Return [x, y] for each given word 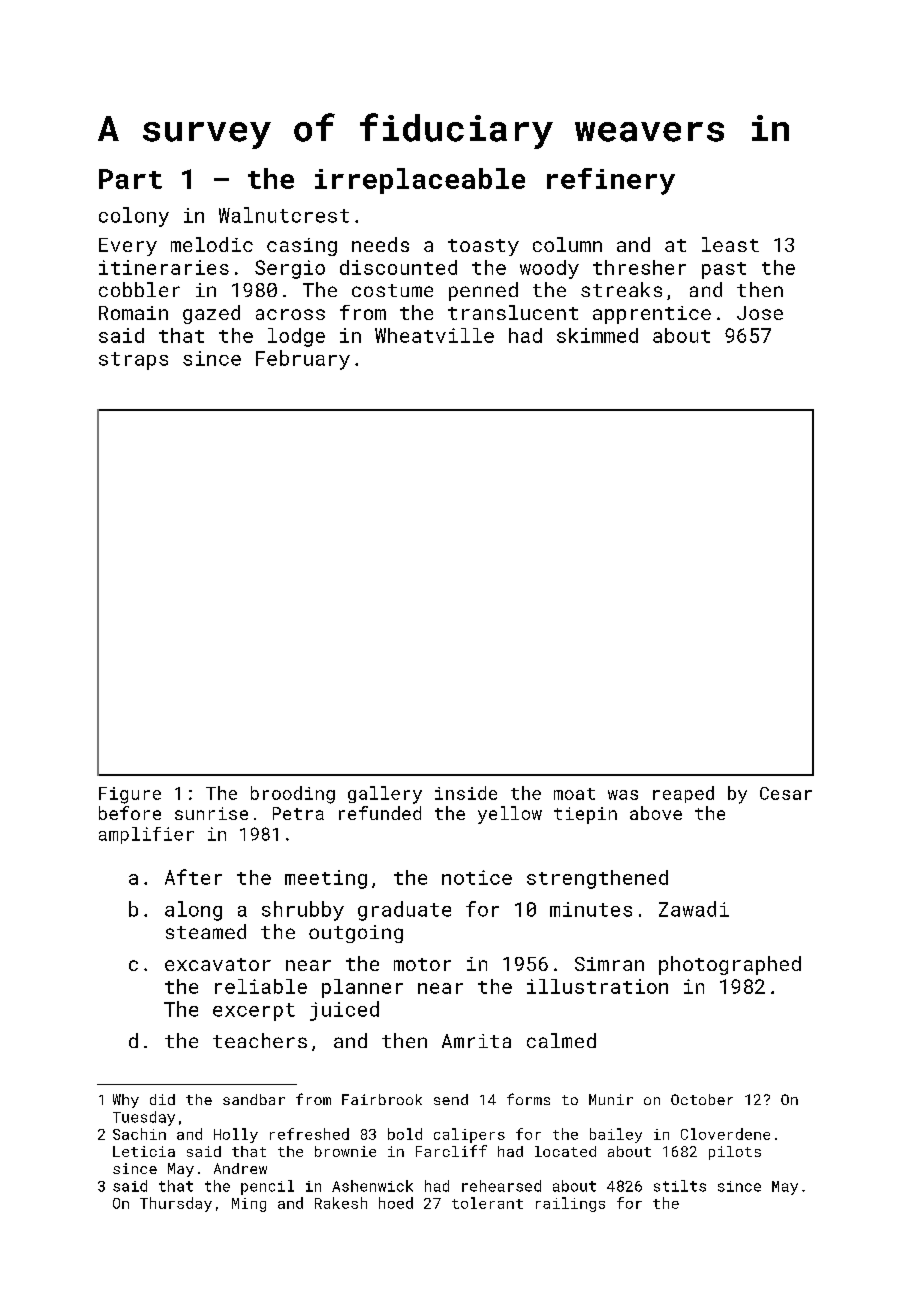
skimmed [597, 335]
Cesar [786, 793]
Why [126, 1101]
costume [392, 290]
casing [302, 247]
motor [422, 964]
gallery [385, 795]
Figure [130, 795]
